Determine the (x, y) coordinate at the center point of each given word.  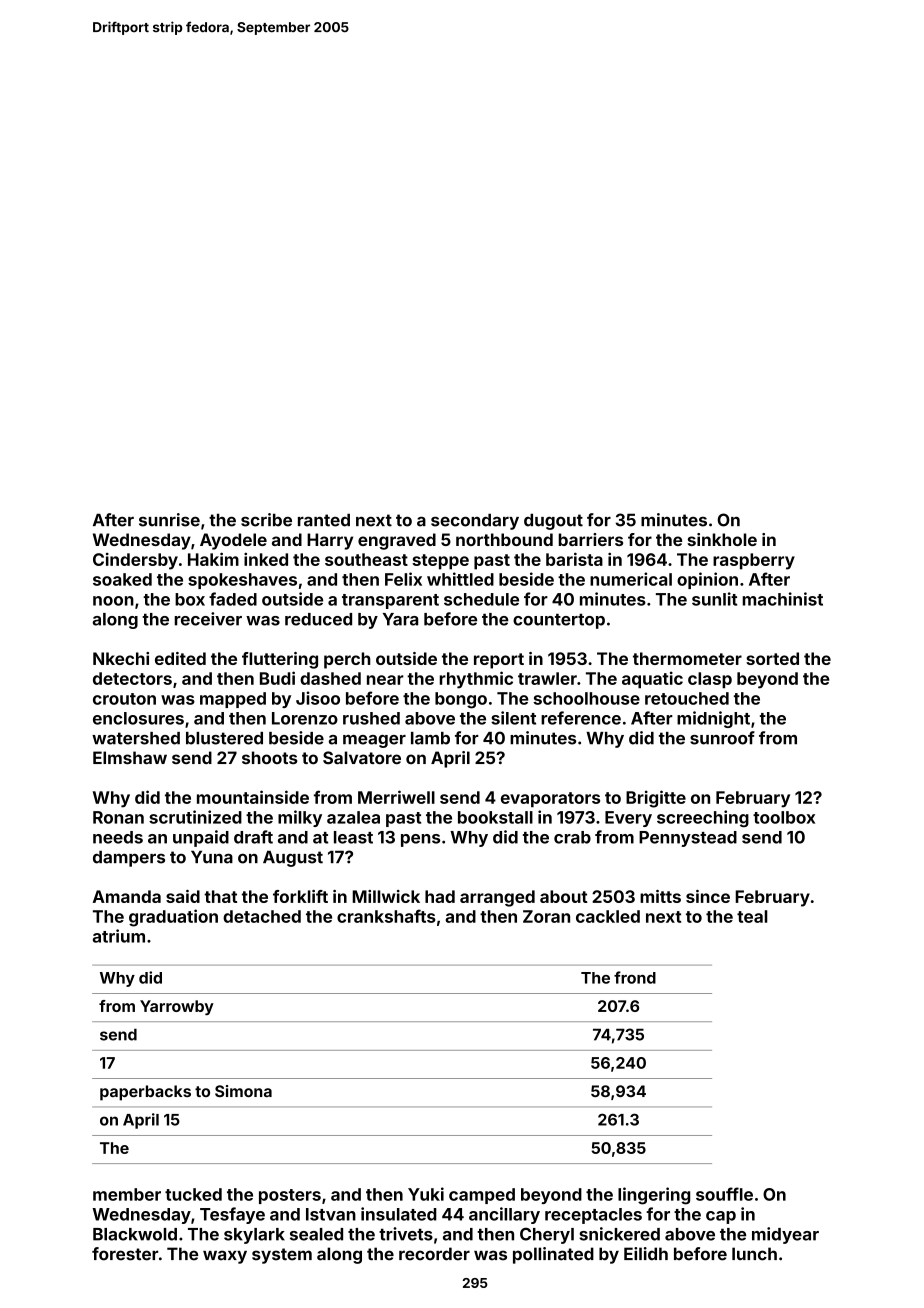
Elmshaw (130, 757)
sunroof (722, 738)
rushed (371, 718)
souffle (724, 1194)
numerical (631, 579)
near (385, 680)
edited (180, 658)
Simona (243, 1091)
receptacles (593, 1216)
